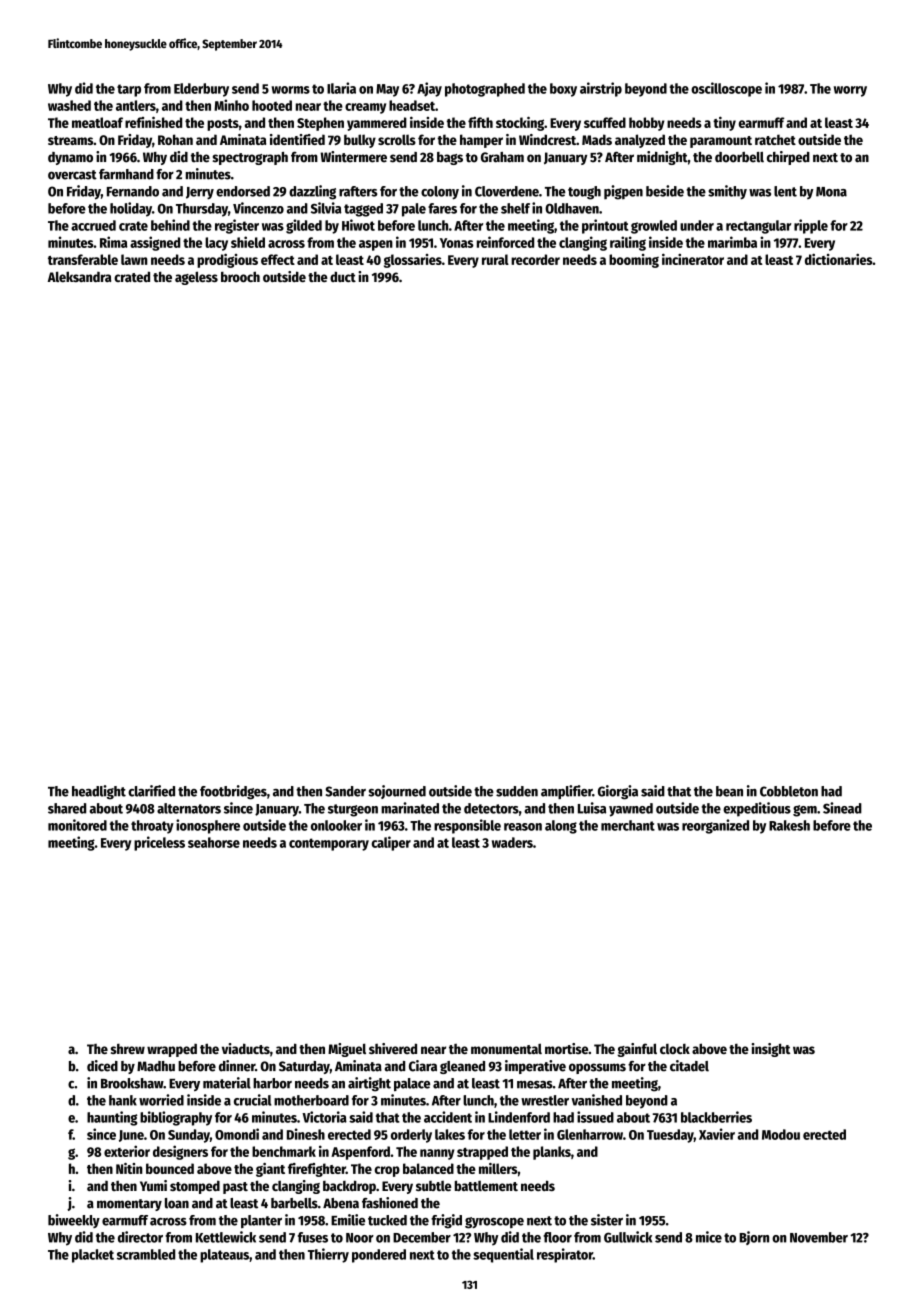 This page has height=1308, width=924. What do you see at coordinates (341, 88) in the page?
I see `Ilaria` at bounding box center [341, 88].
